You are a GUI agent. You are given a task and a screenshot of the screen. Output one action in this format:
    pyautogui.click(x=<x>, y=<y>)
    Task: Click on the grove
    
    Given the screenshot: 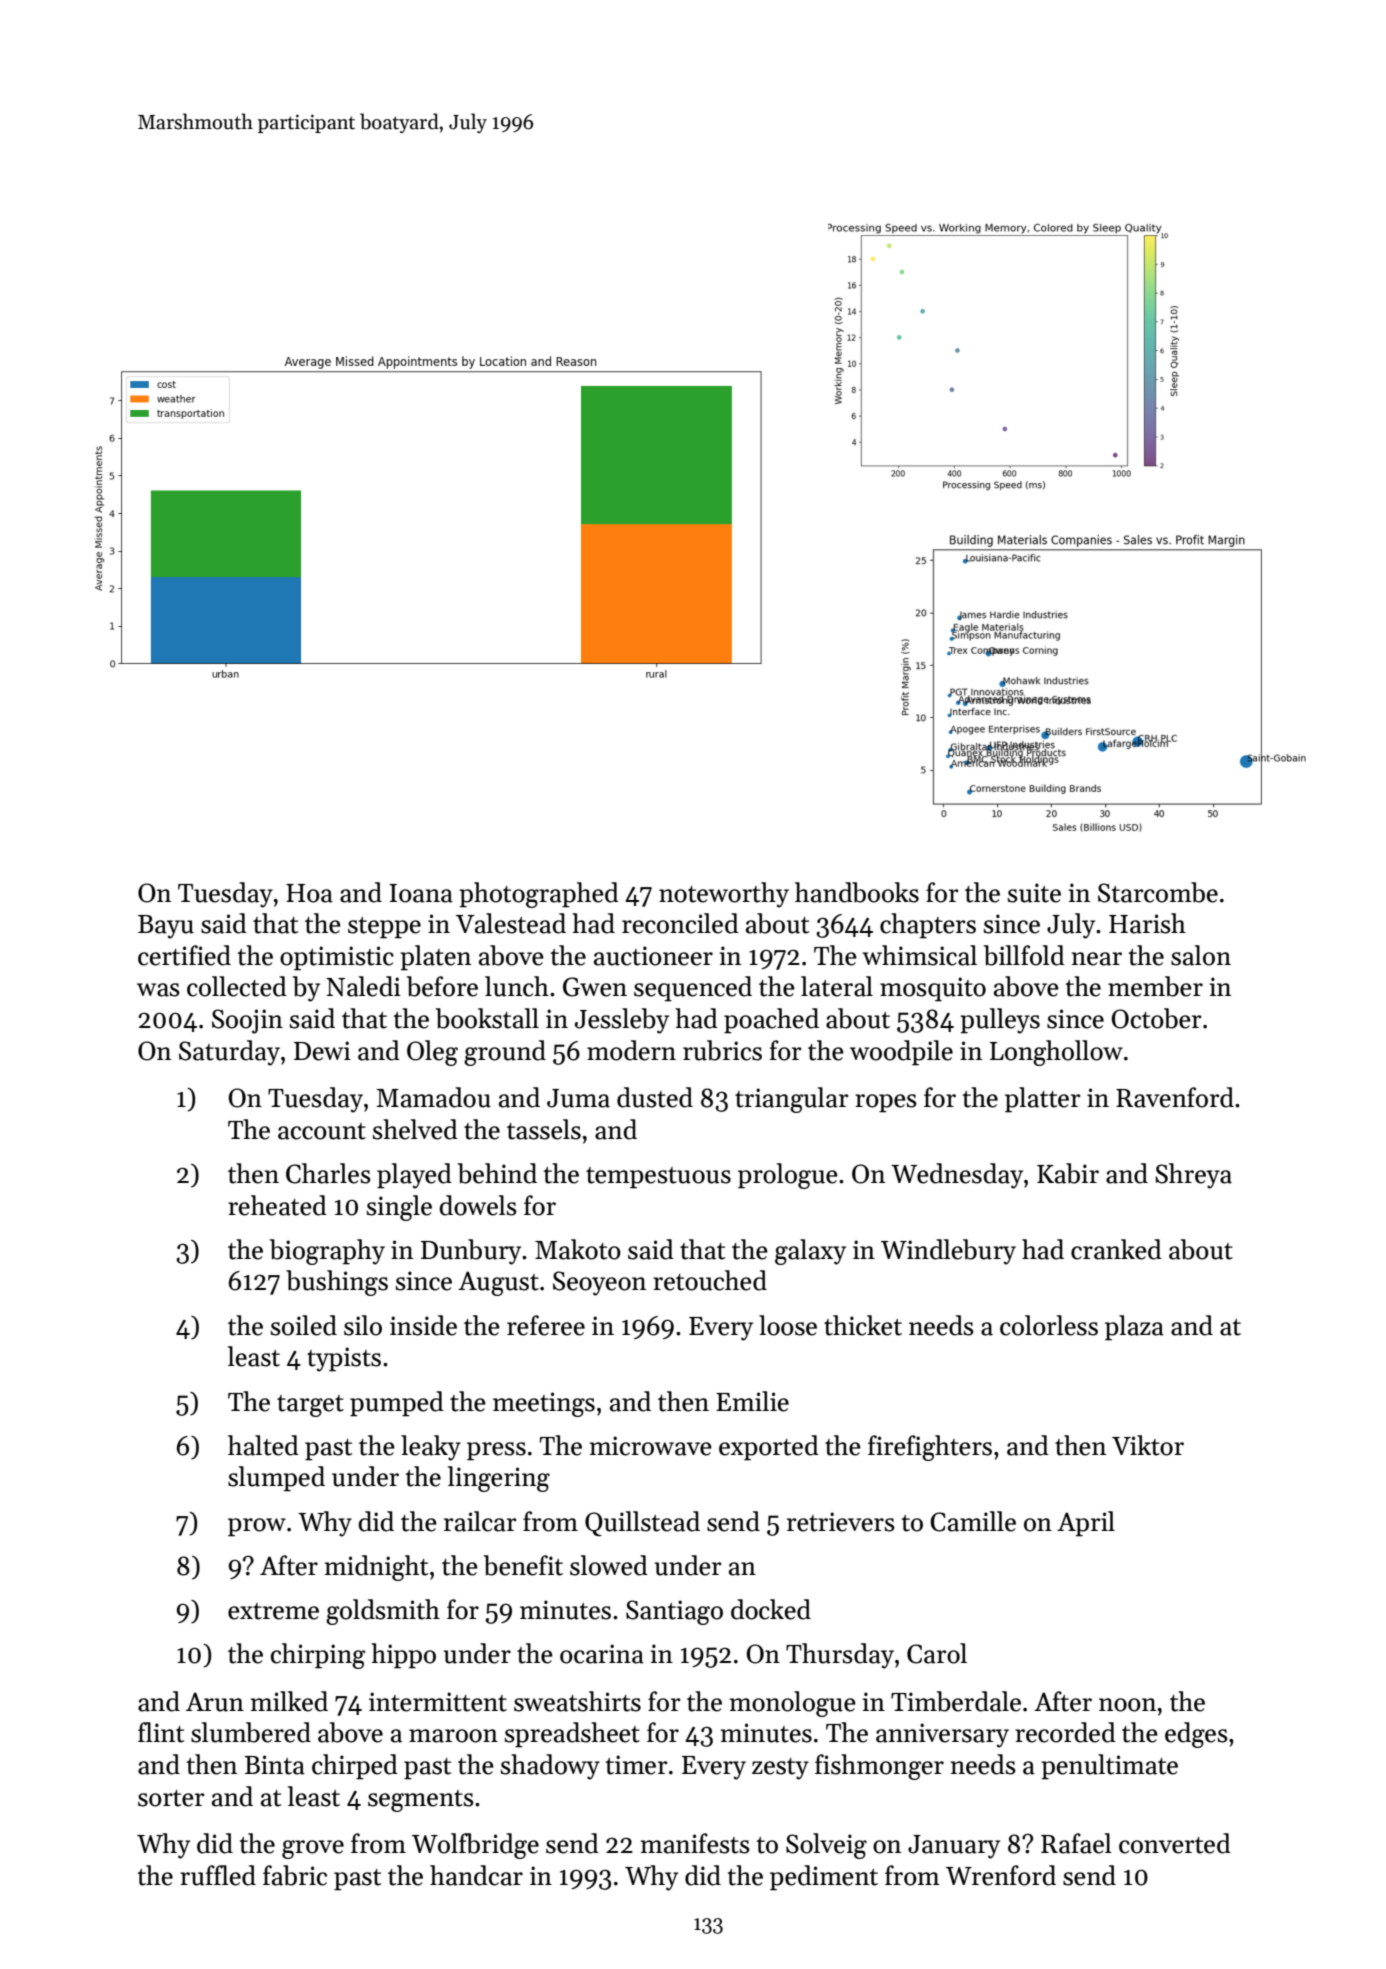 What is the action you would take?
    pyautogui.click(x=313, y=1849)
